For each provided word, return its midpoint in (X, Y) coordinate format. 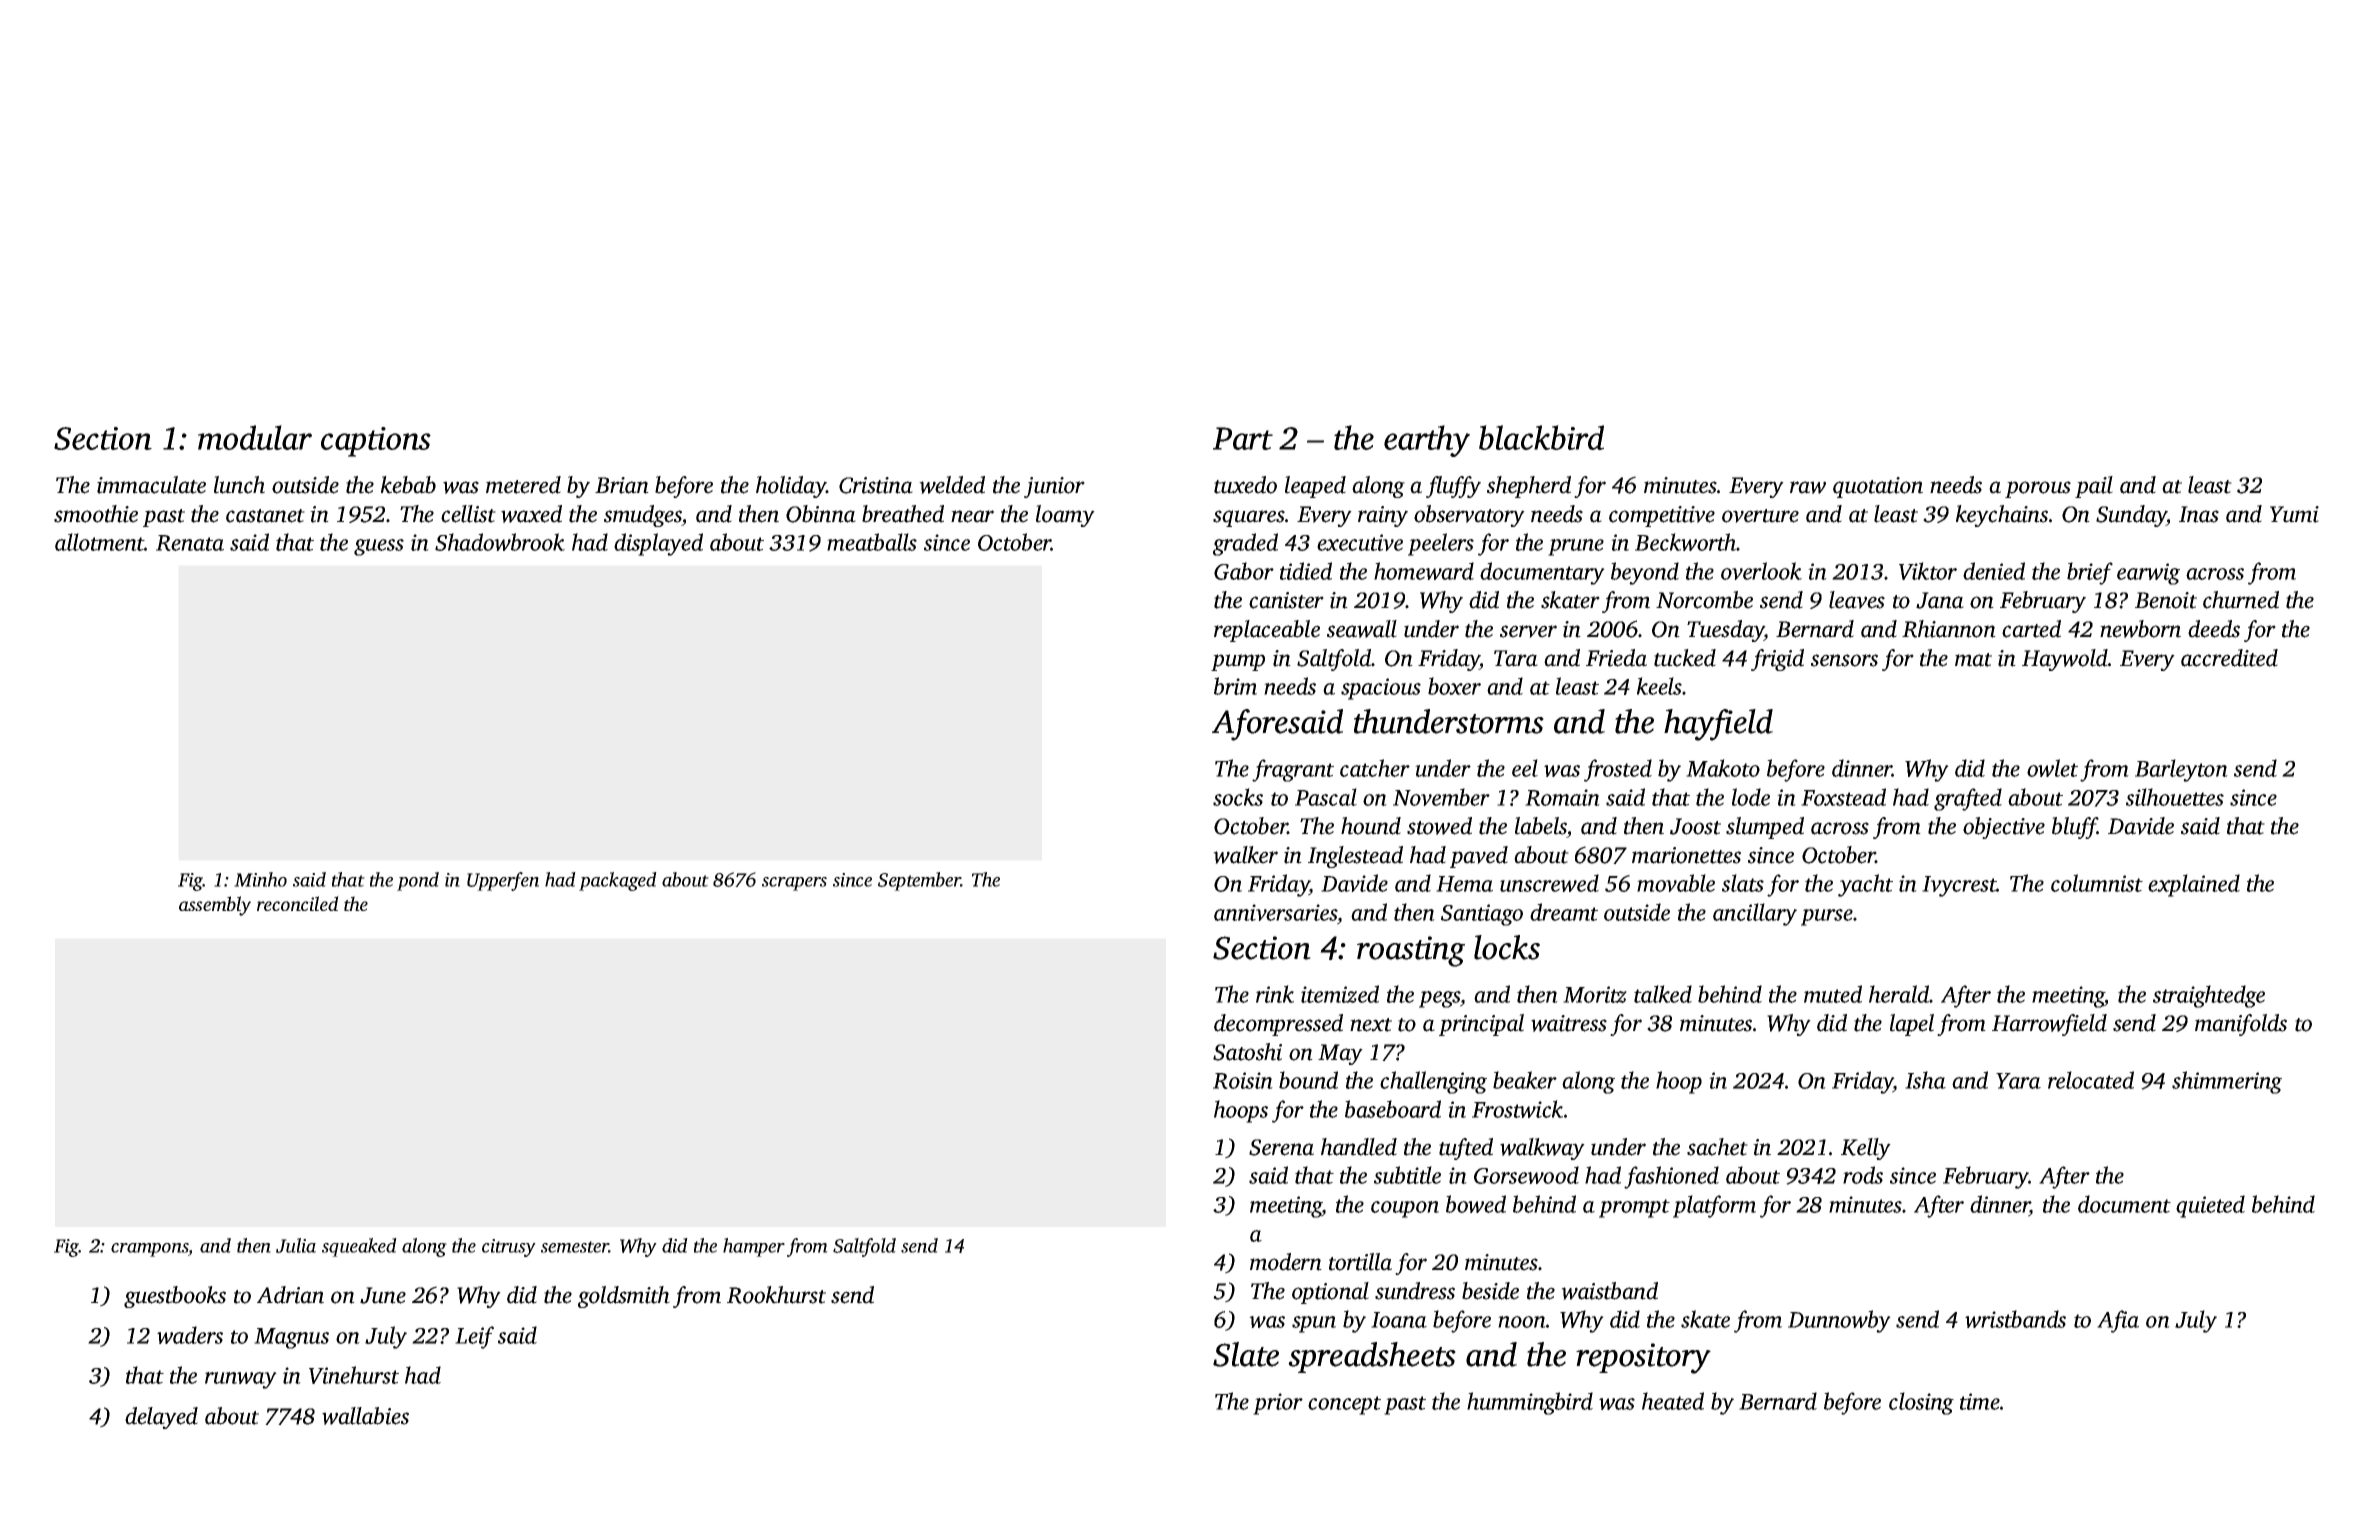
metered (523, 485)
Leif (474, 1337)
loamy (1065, 516)
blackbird (1541, 437)
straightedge (2209, 996)
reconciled (298, 903)
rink (1275, 994)
